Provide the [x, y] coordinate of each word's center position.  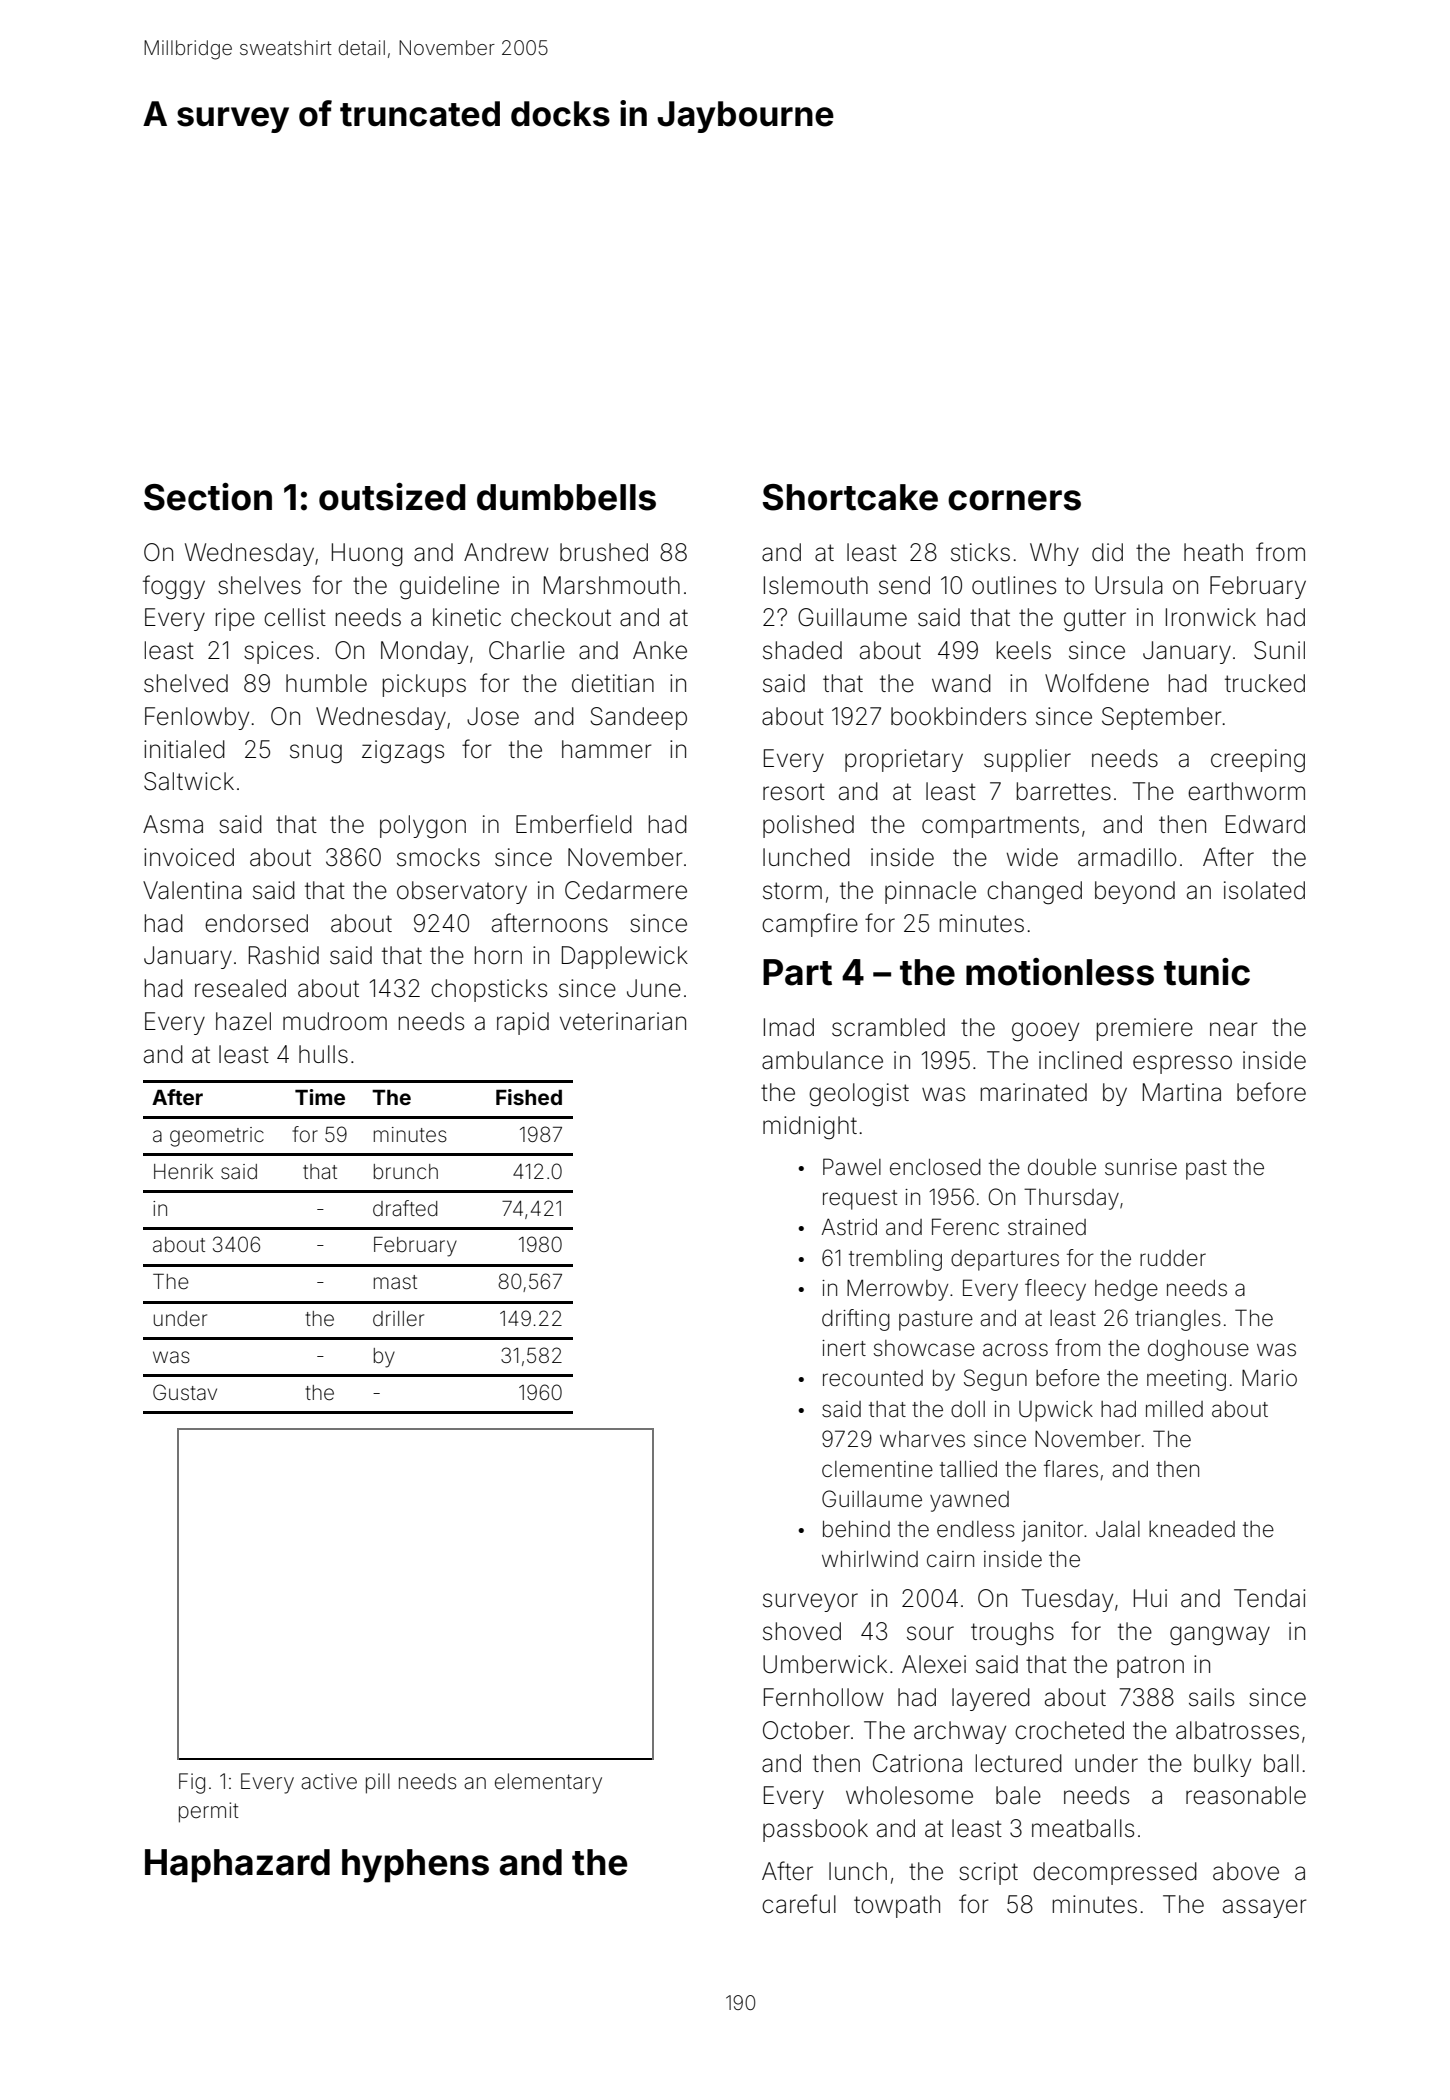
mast [395, 1282]
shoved [802, 1631]
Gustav [185, 1392]
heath [1213, 552]
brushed [604, 552]
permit [209, 1812]
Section [208, 497]
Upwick [1056, 1411]
